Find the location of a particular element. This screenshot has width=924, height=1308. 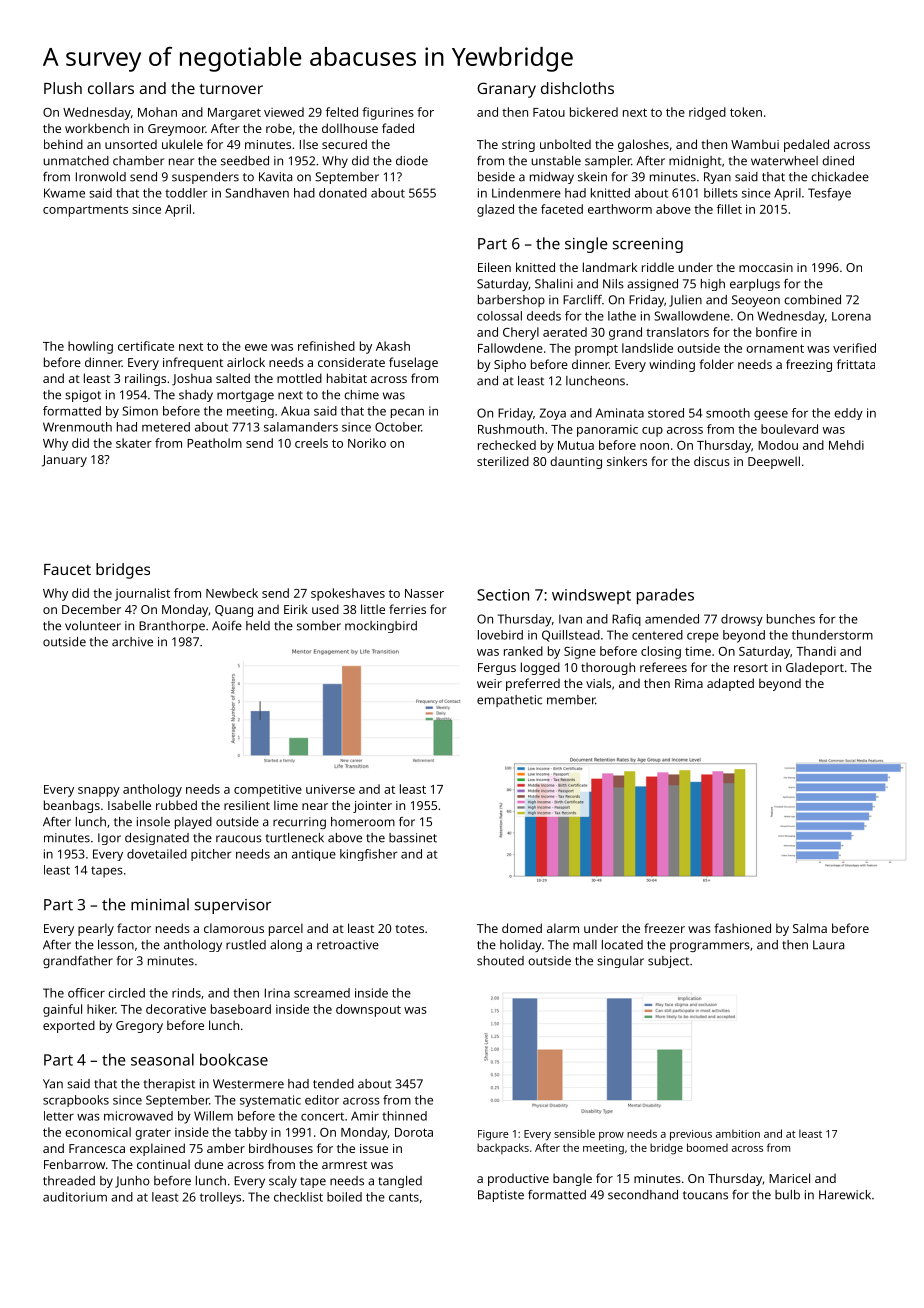

donated is located at coordinates (343, 193).
